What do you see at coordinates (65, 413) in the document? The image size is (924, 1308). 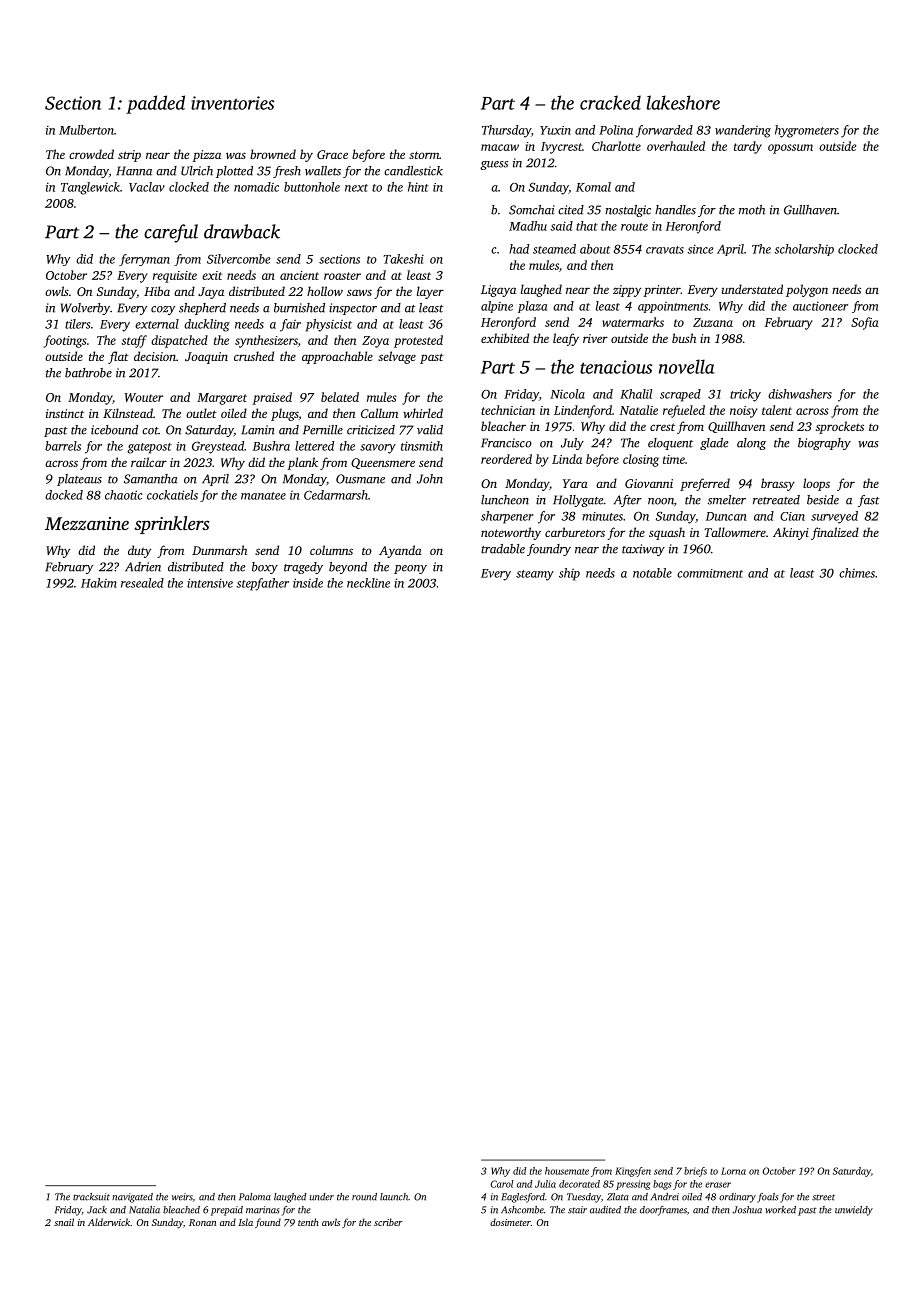 I see `instinct` at bounding box center [65, 413].
